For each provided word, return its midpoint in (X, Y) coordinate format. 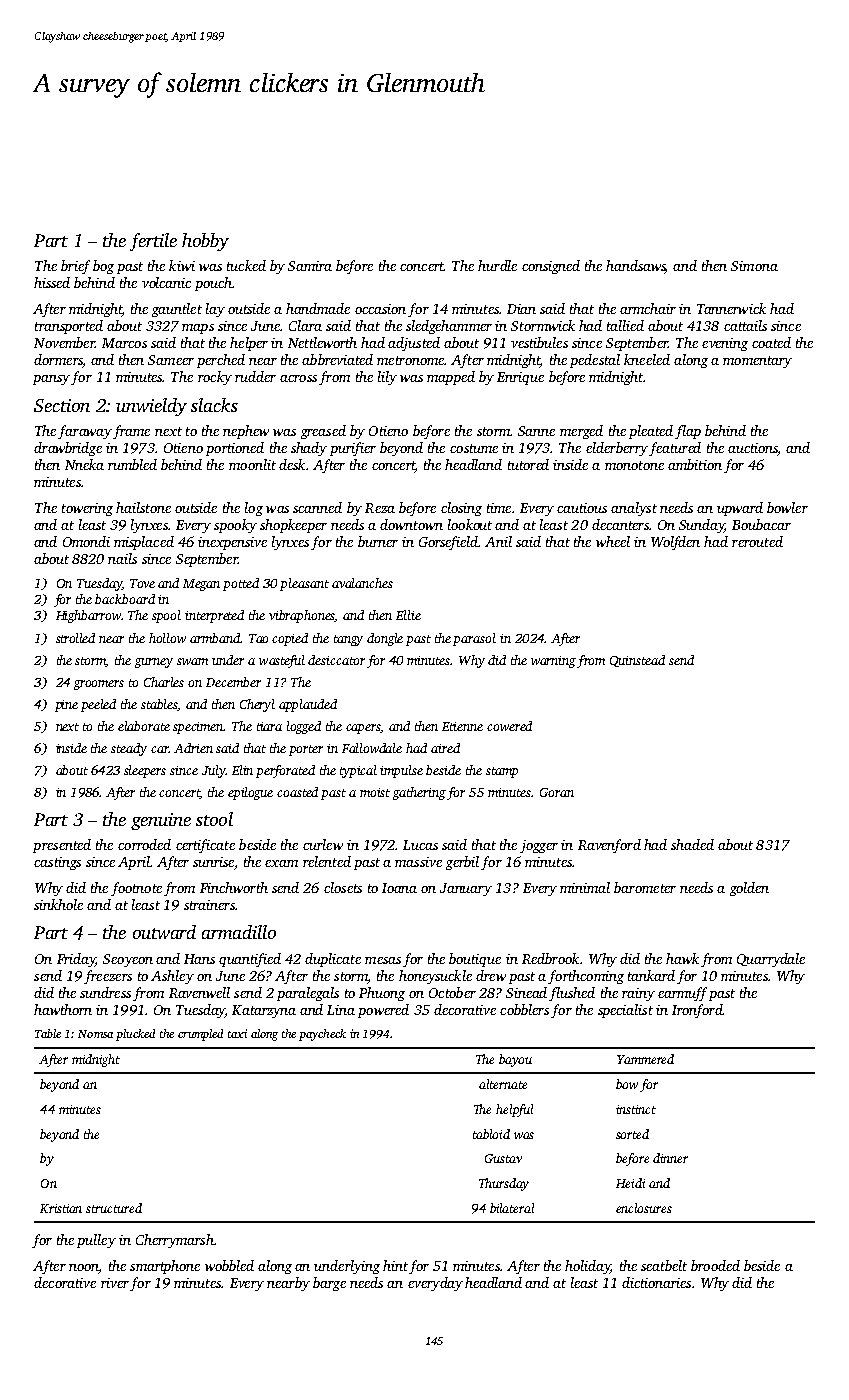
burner (378, 541)
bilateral (512, 1208)
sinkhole (58, 904)
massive (418, 862)
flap (688, 432)
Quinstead (637, 661)
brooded (715, 1265)
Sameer (171, 360)
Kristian (61, 1208)
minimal (585, 887)
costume (474, 448)
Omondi (86, 541)
